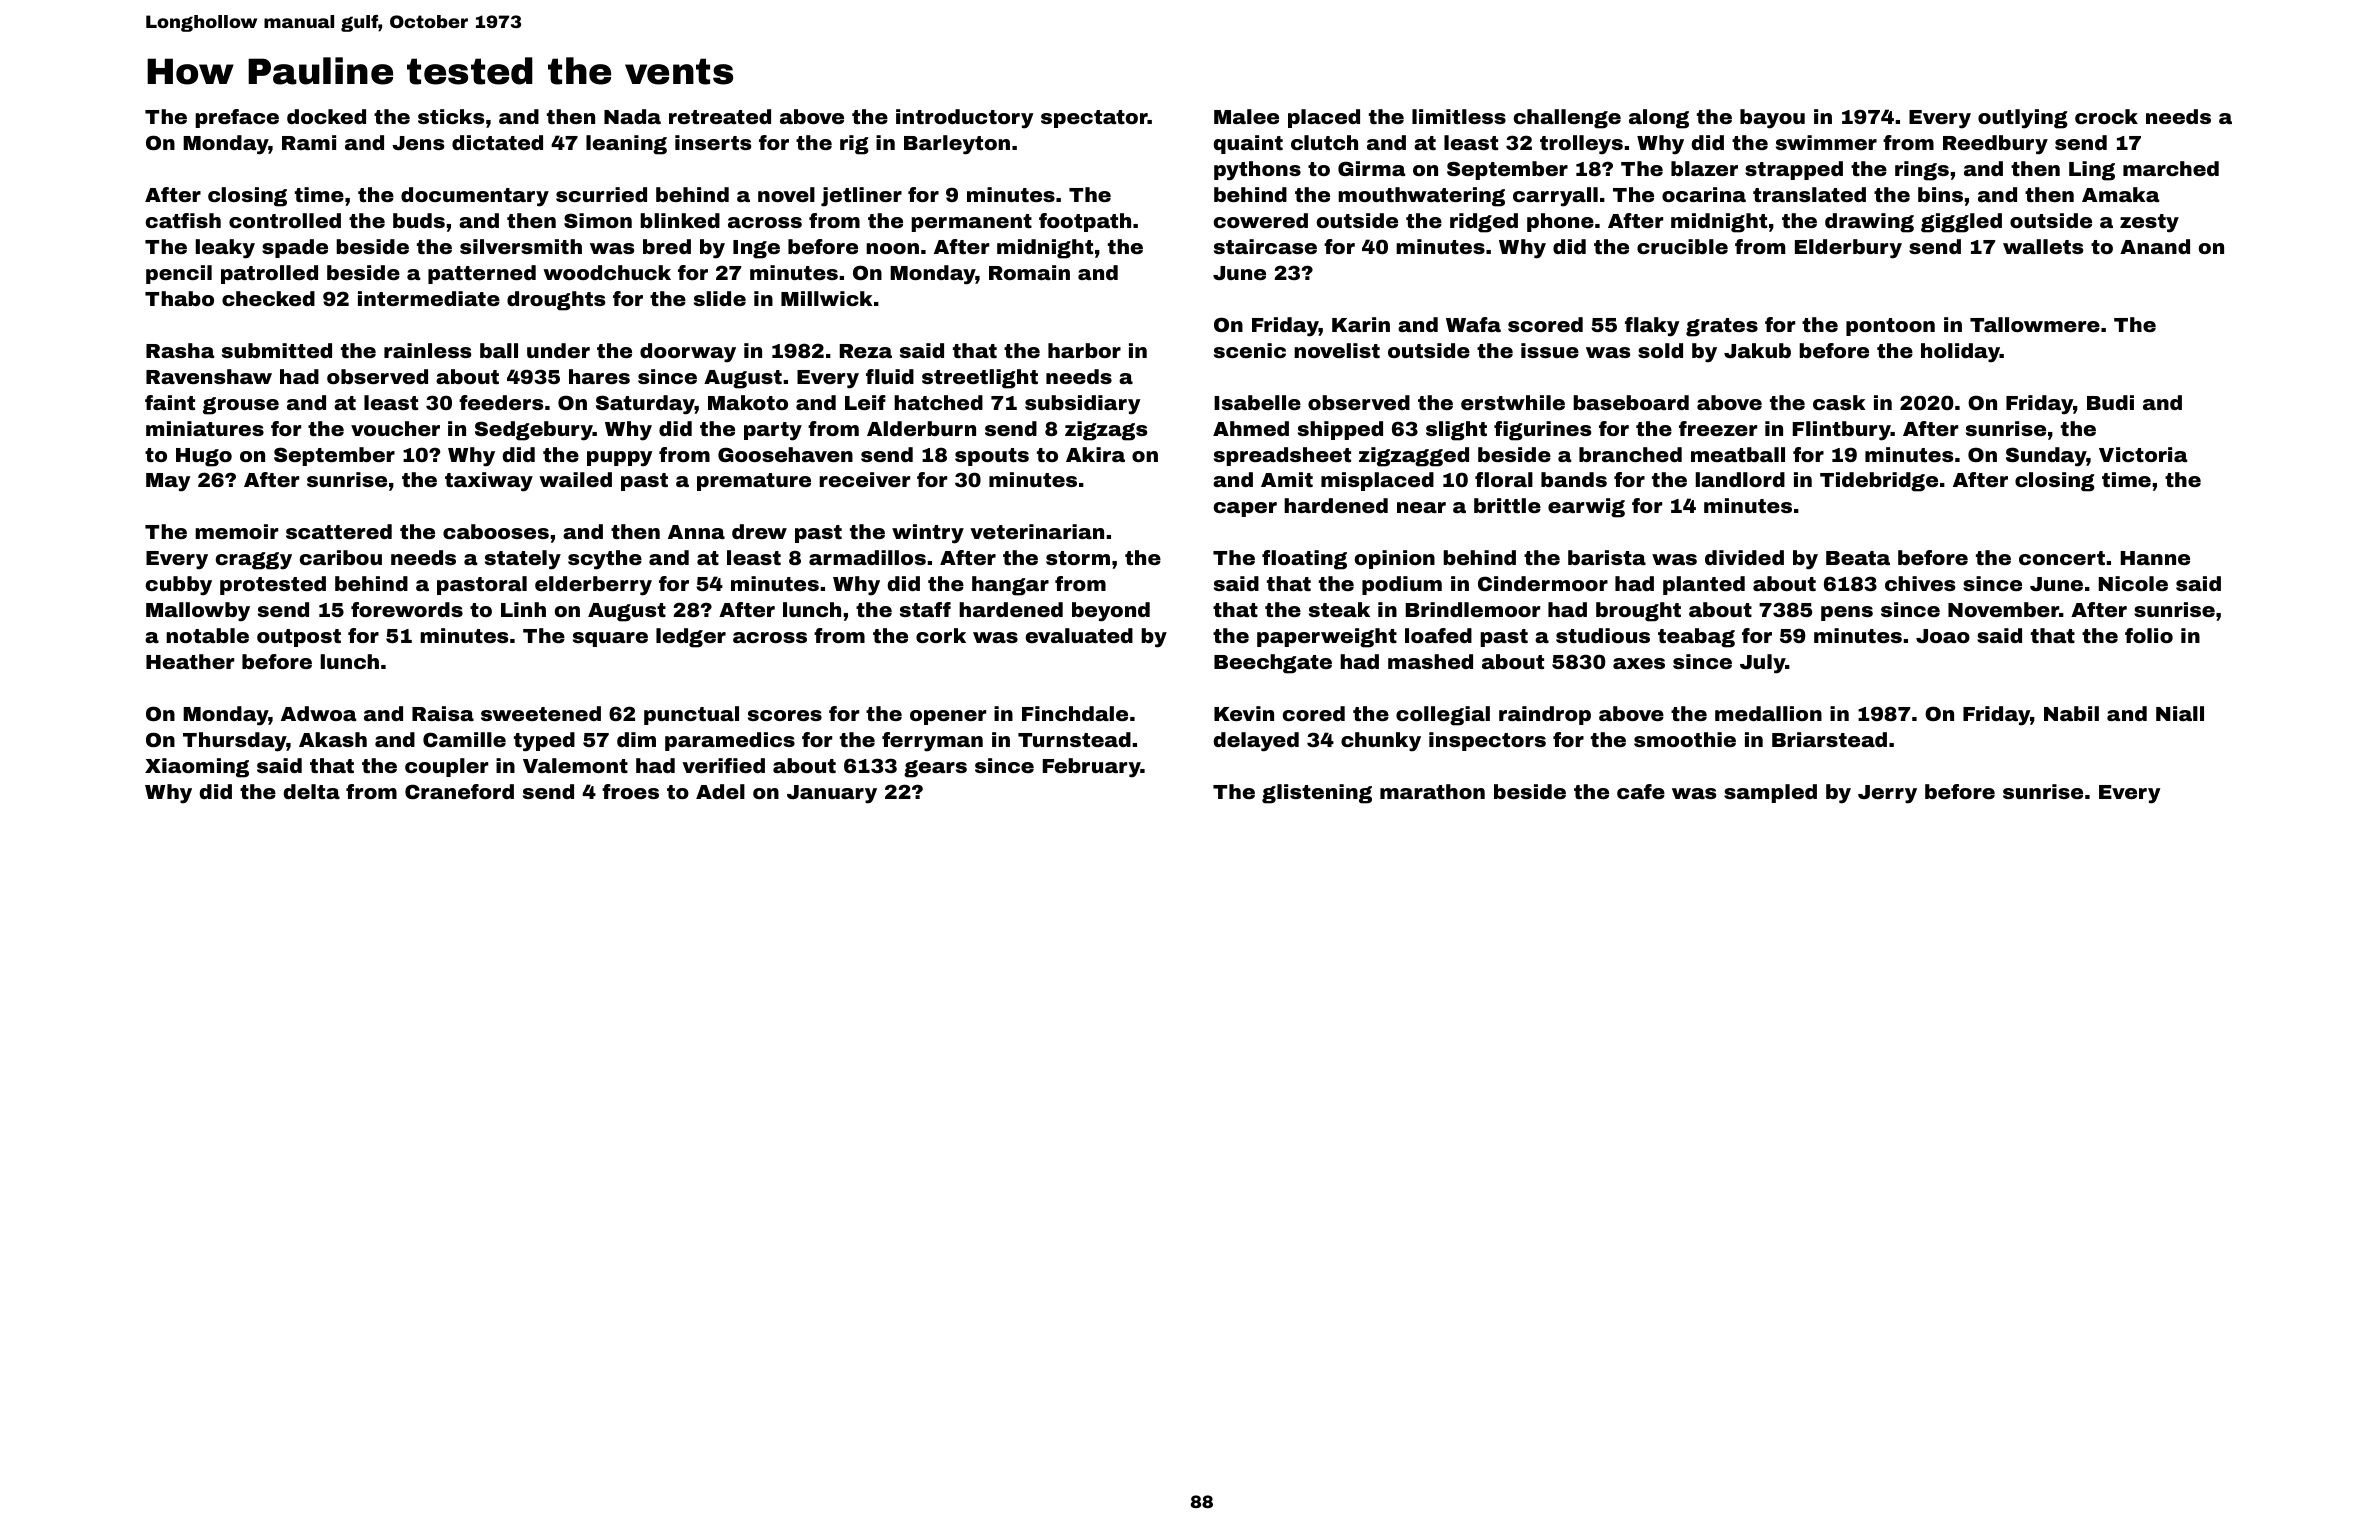 The width and height of the screenshot is (2380, 1540). Describe the element at coordinates (1010, 586) in the screenshot. I see `hangar` at that location.
